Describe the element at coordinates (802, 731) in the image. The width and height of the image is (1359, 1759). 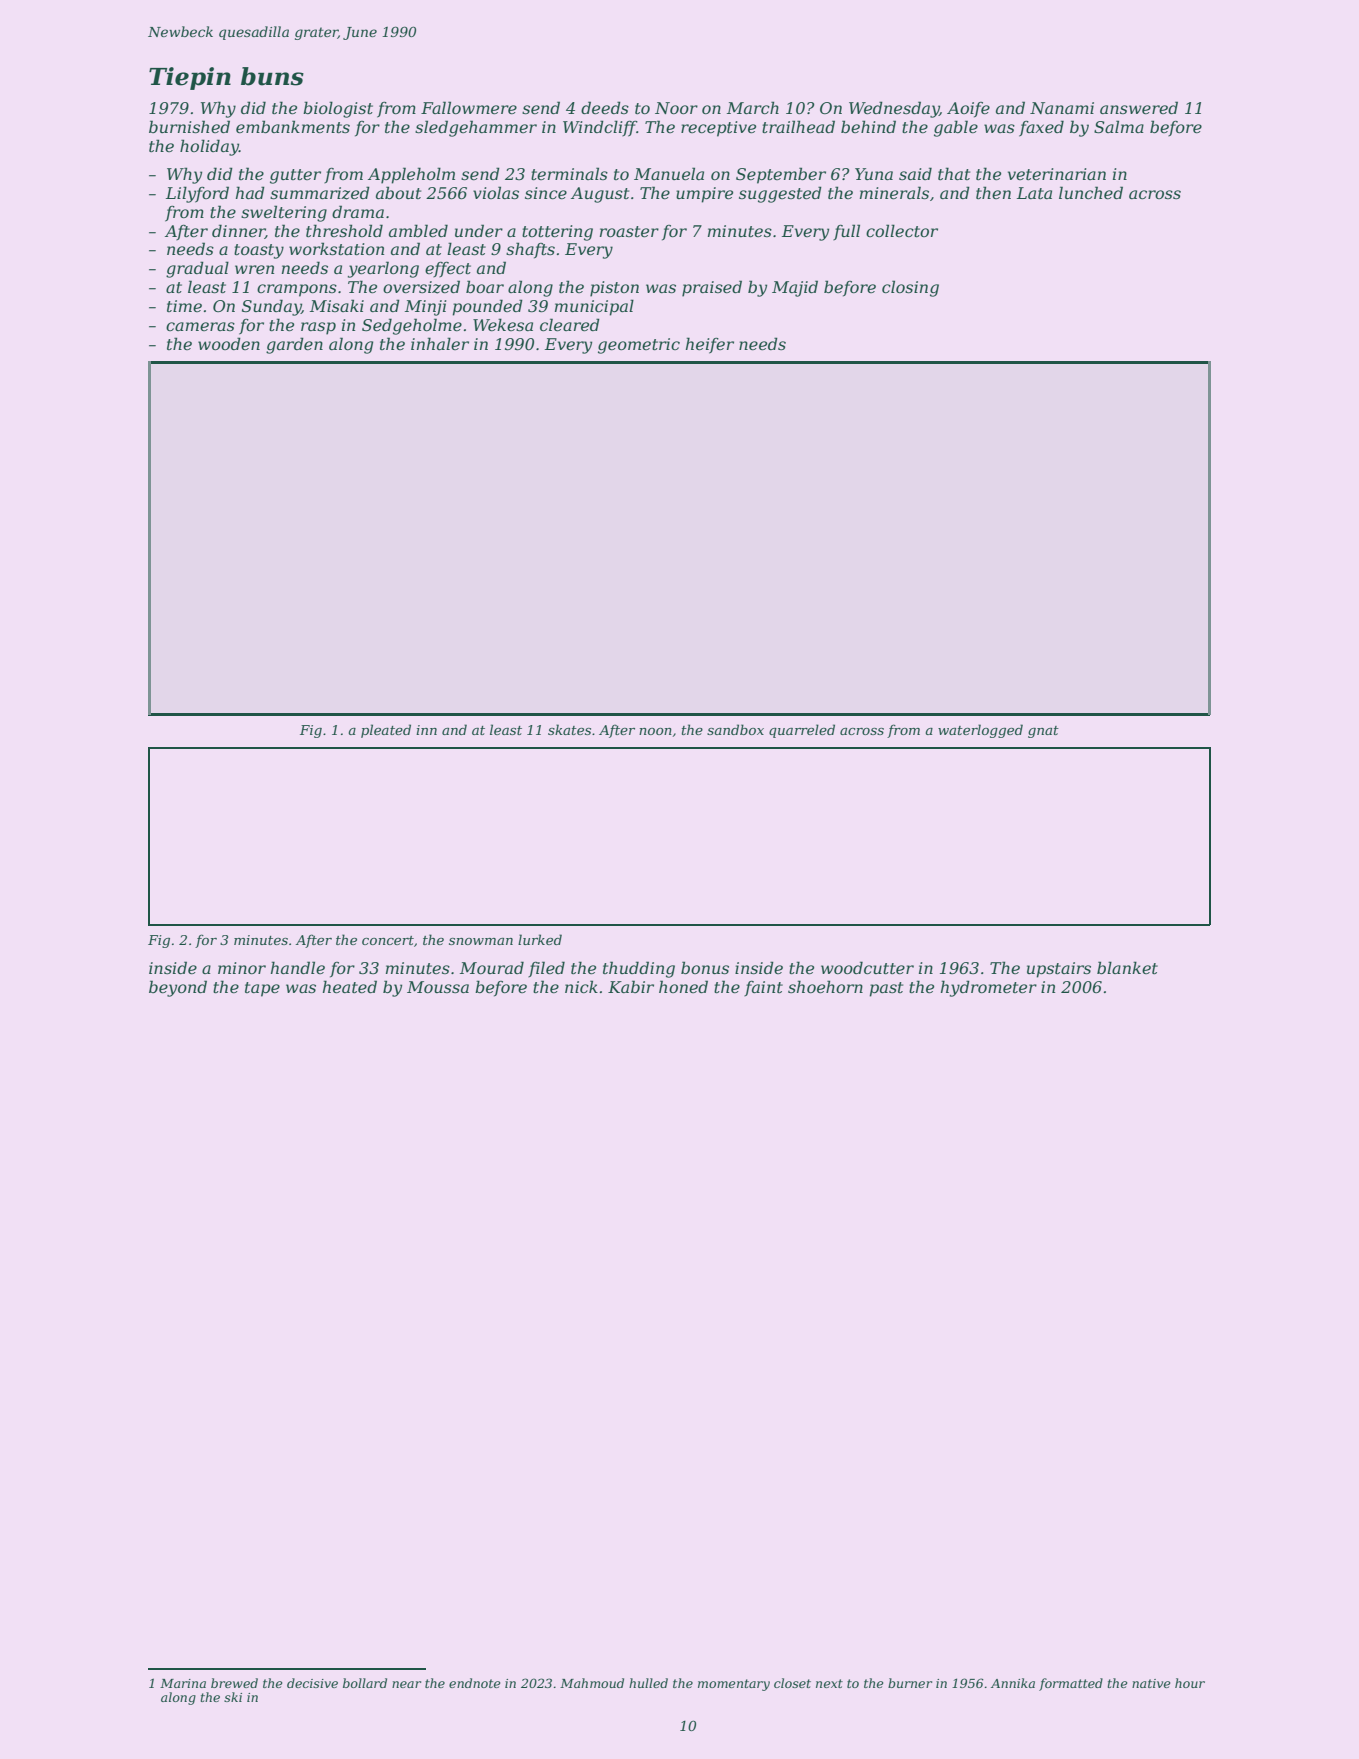
I see `quarreled` at that location.
